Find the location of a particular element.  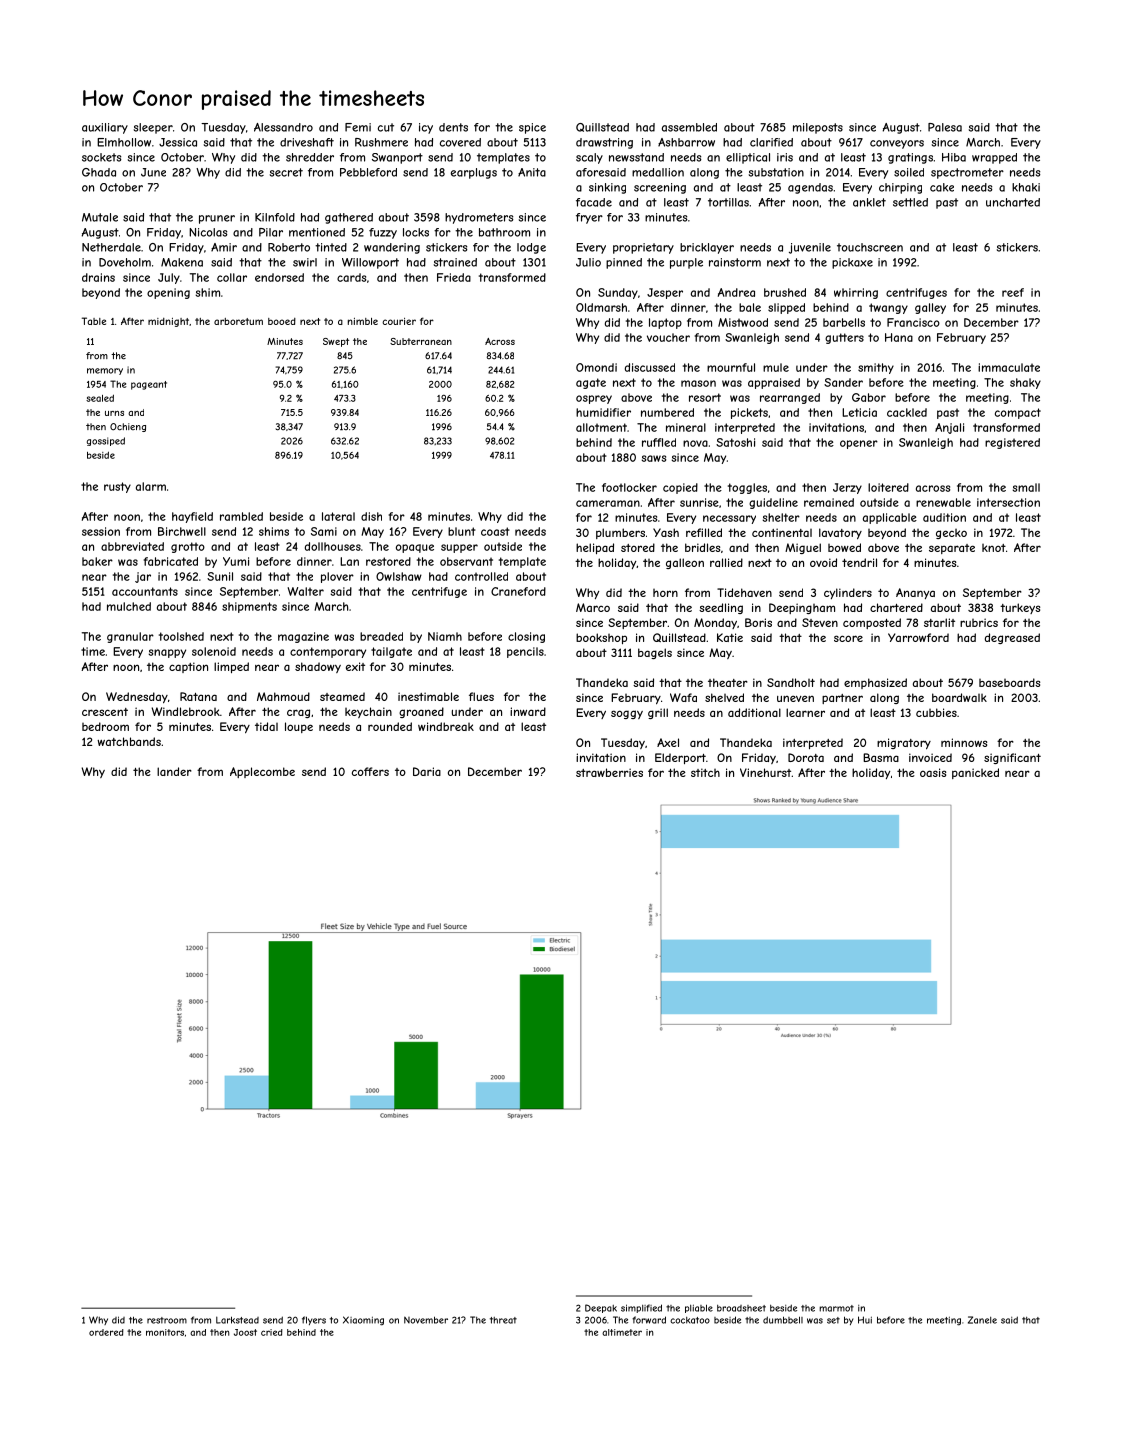

anklet is located at coordinates (869, 202).
